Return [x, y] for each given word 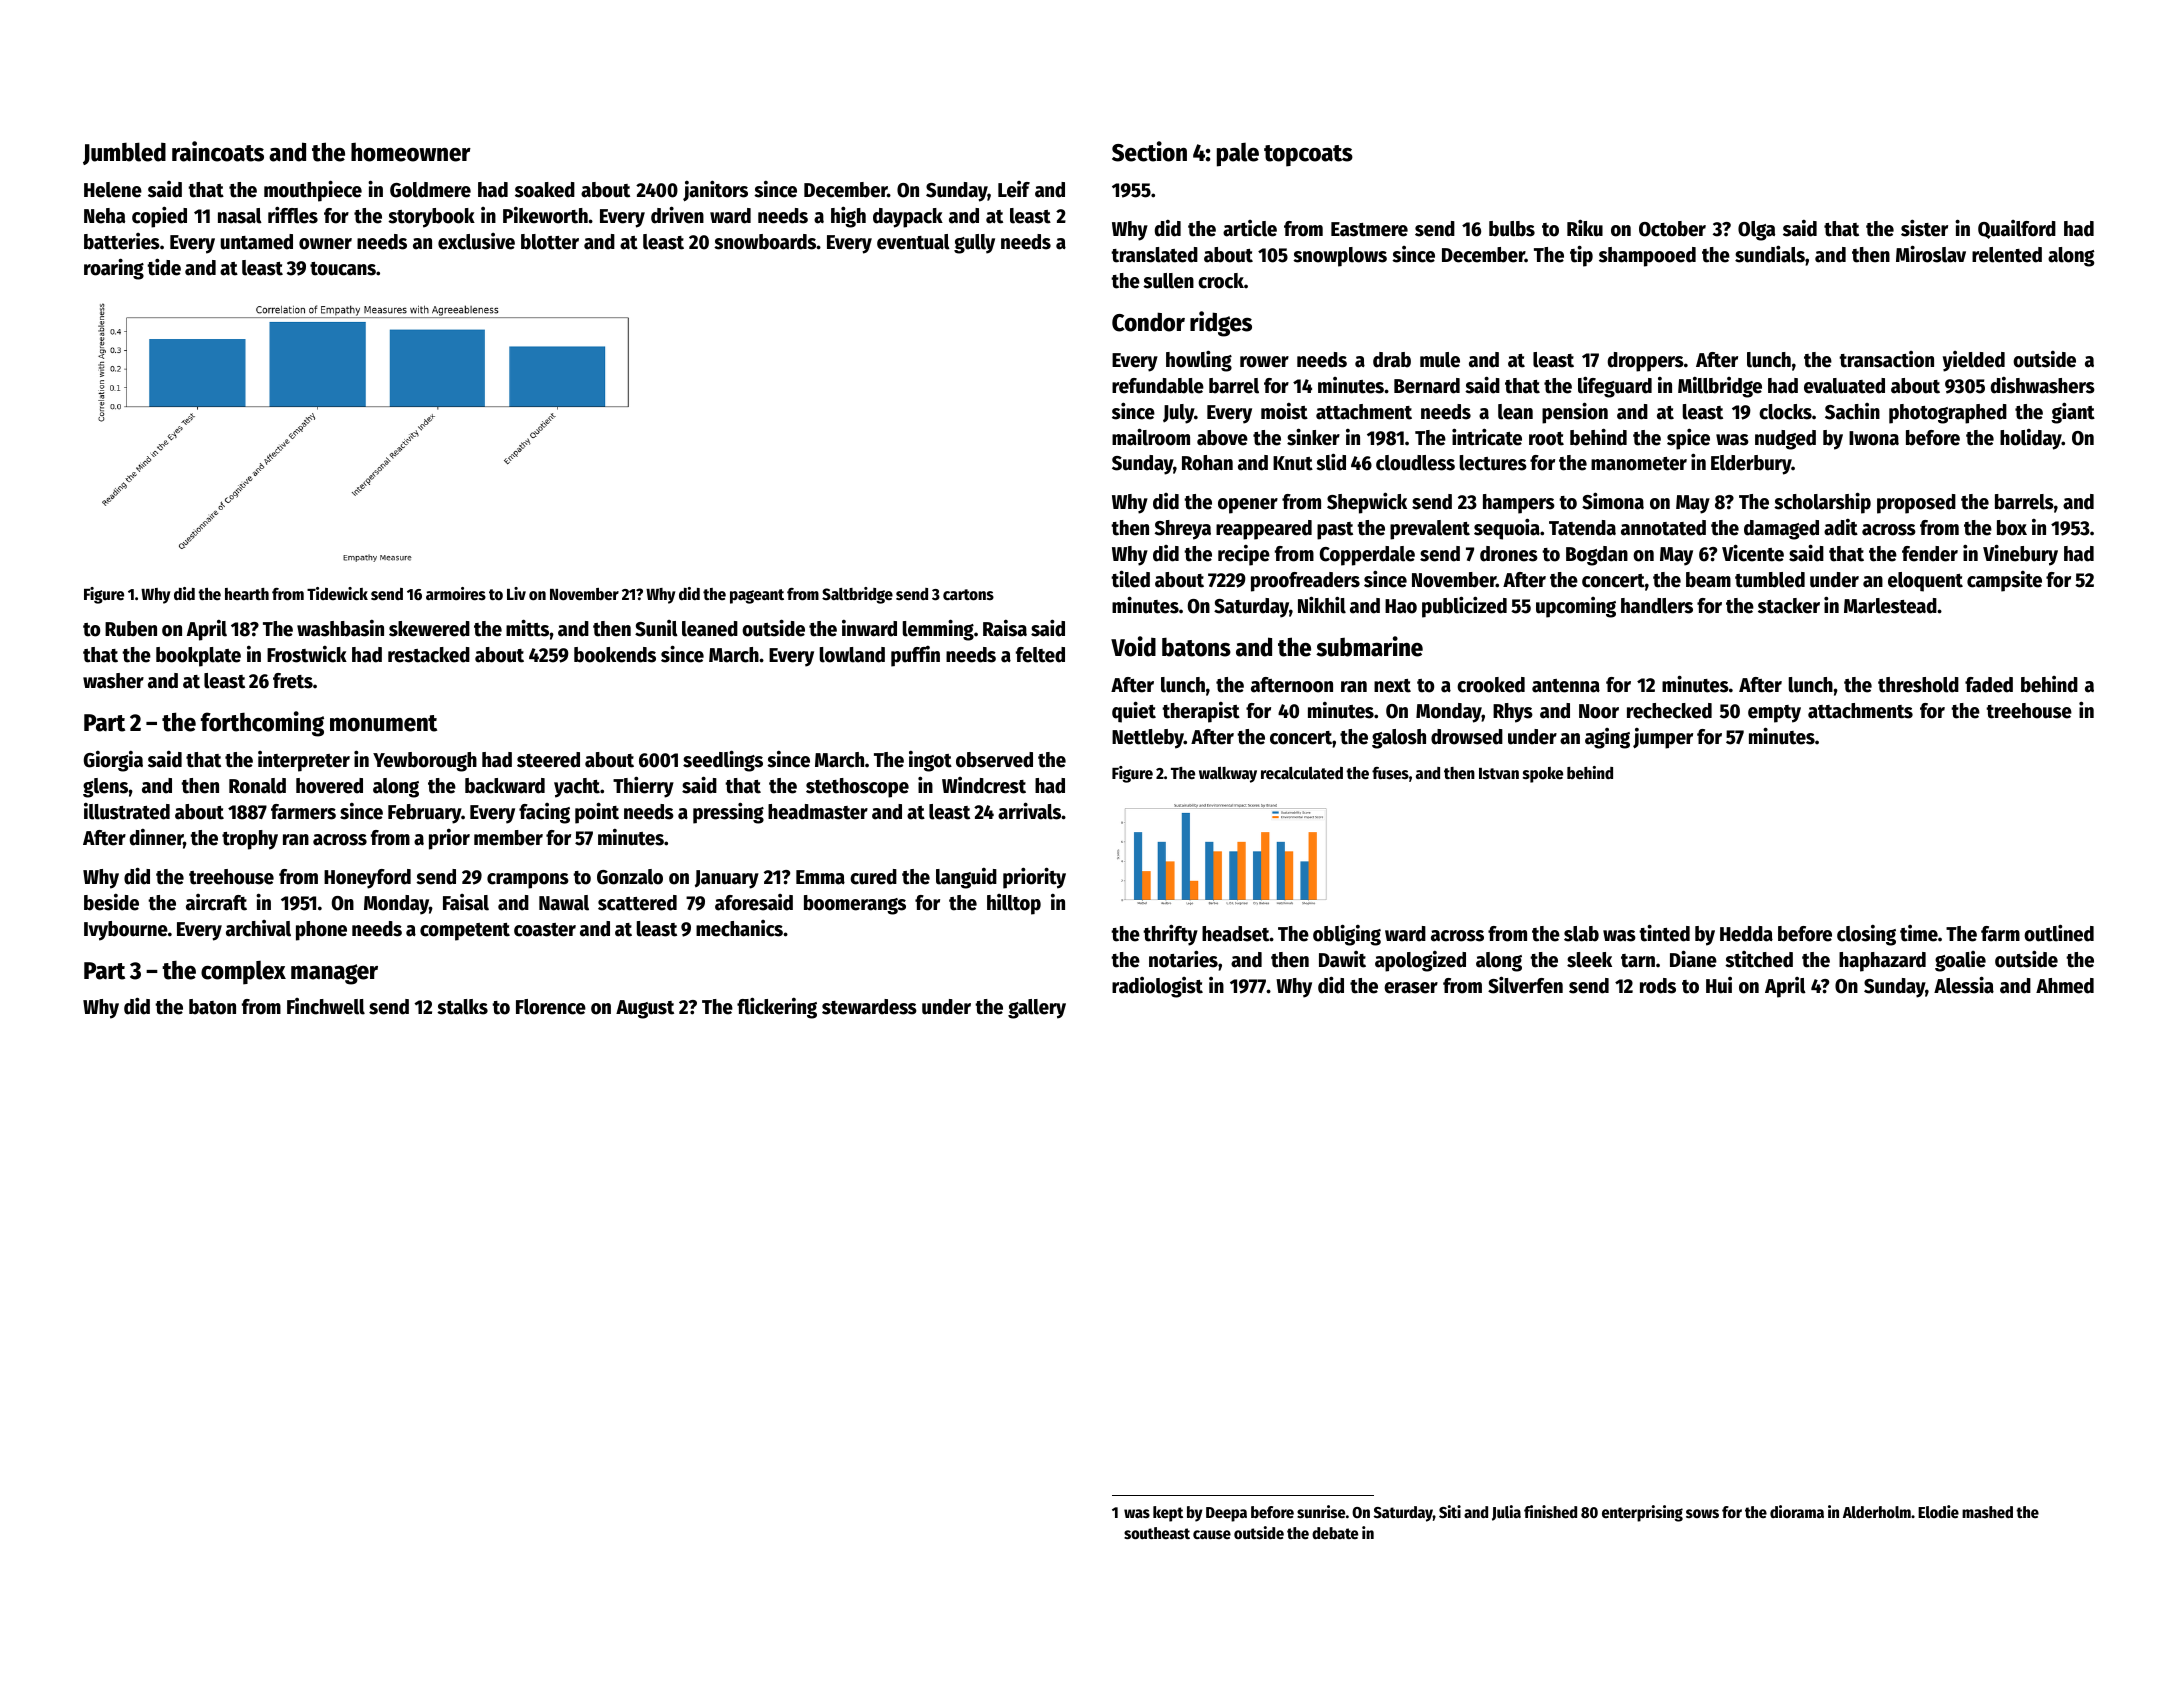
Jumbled [124, 153]
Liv [516, 593]
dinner [156, 837]
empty [1774, 714]
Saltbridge [857, 595]
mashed [1987, 1512]
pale [1238, 155]
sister [1924, 228]
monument [383, 723]
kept [1168, 1514]
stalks [462, 1007]
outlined [2059, 933]
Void [1133, 646]
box [2012, 528]
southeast [1157, 1533]
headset [1236, 934]
